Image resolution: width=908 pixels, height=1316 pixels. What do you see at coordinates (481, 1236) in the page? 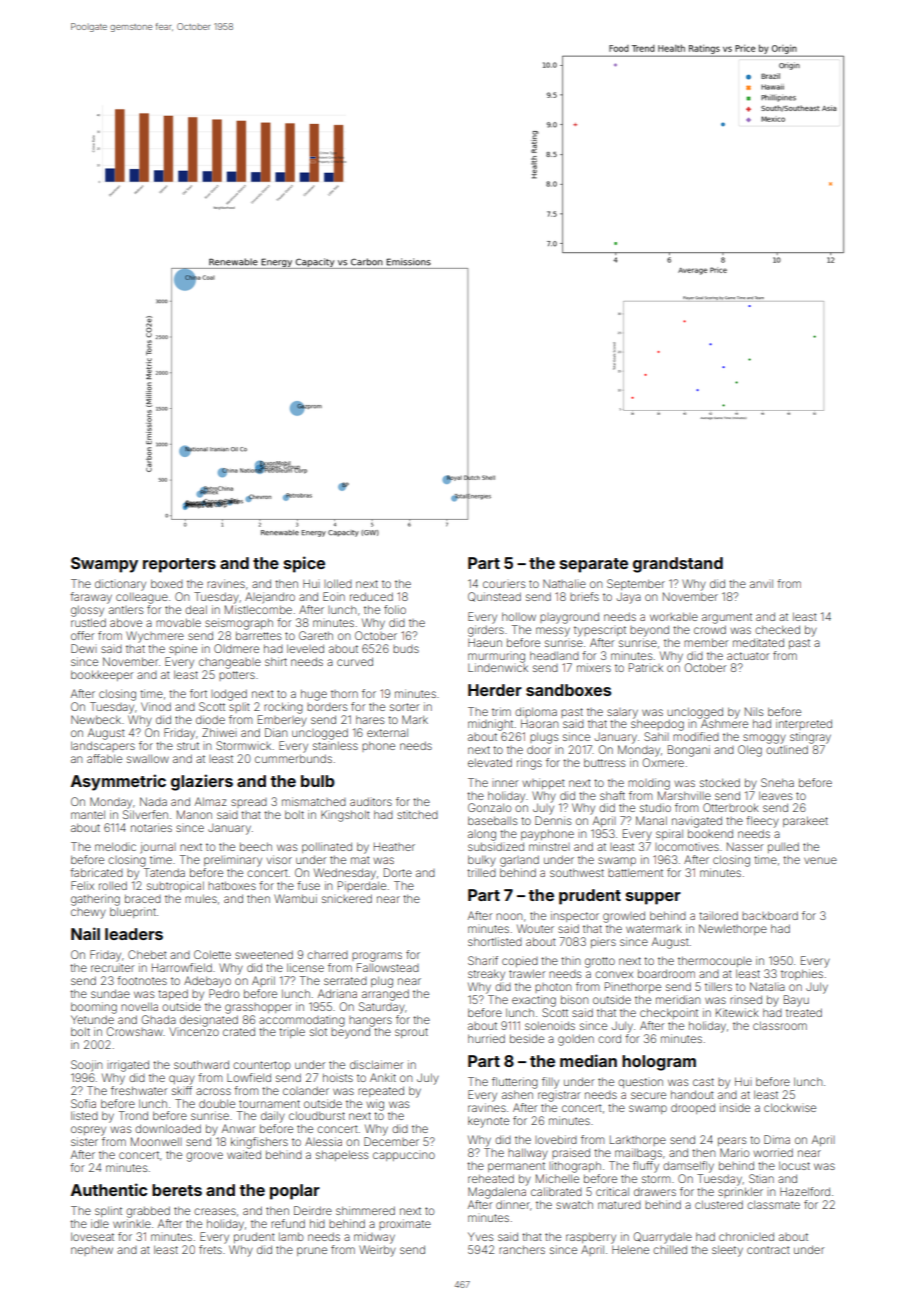
I see `Yves` at bounding box center [481, 1236].
